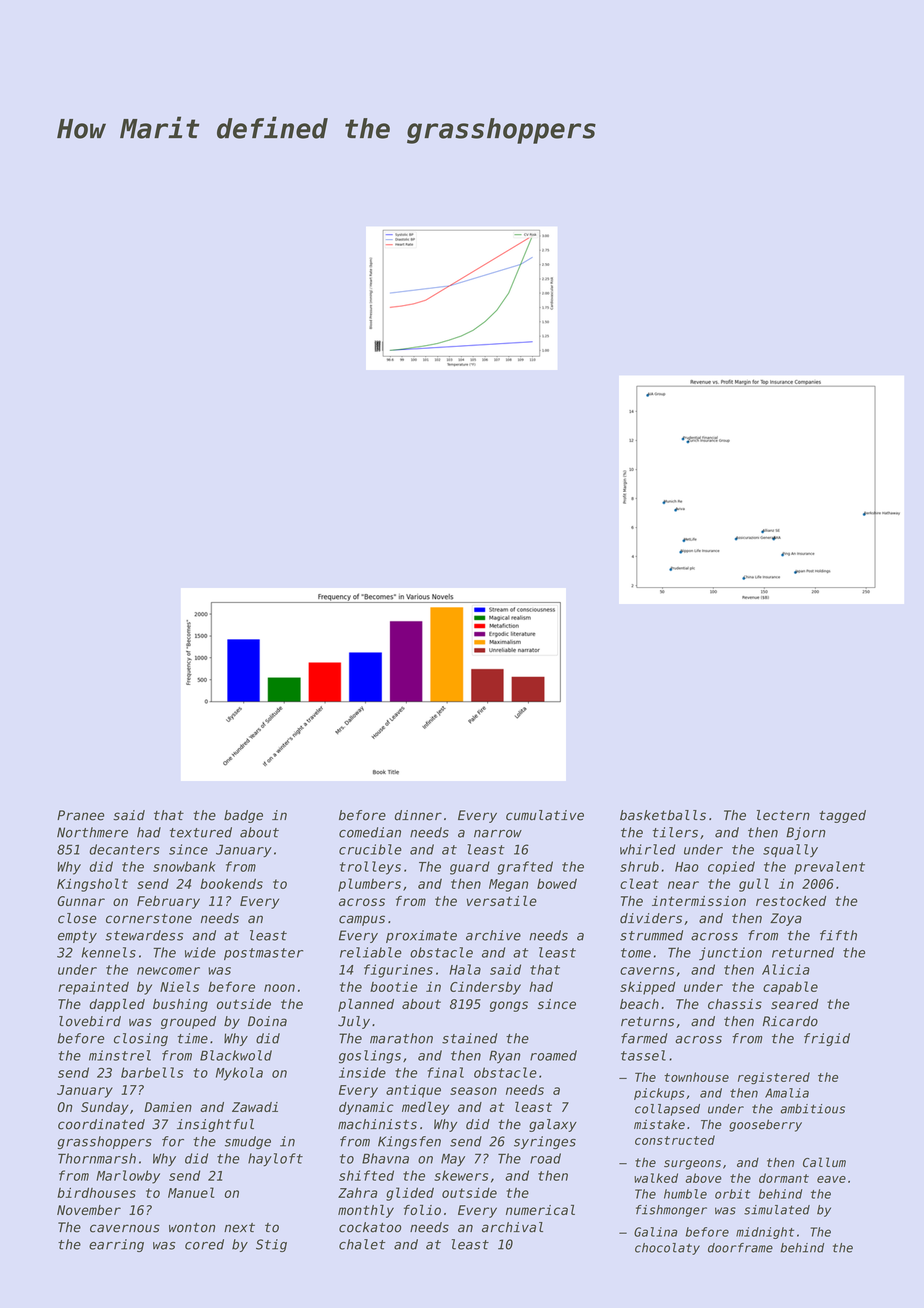 The width and height of the document is (924, 1308). I want to click on roamed, so click(553, 1055).
